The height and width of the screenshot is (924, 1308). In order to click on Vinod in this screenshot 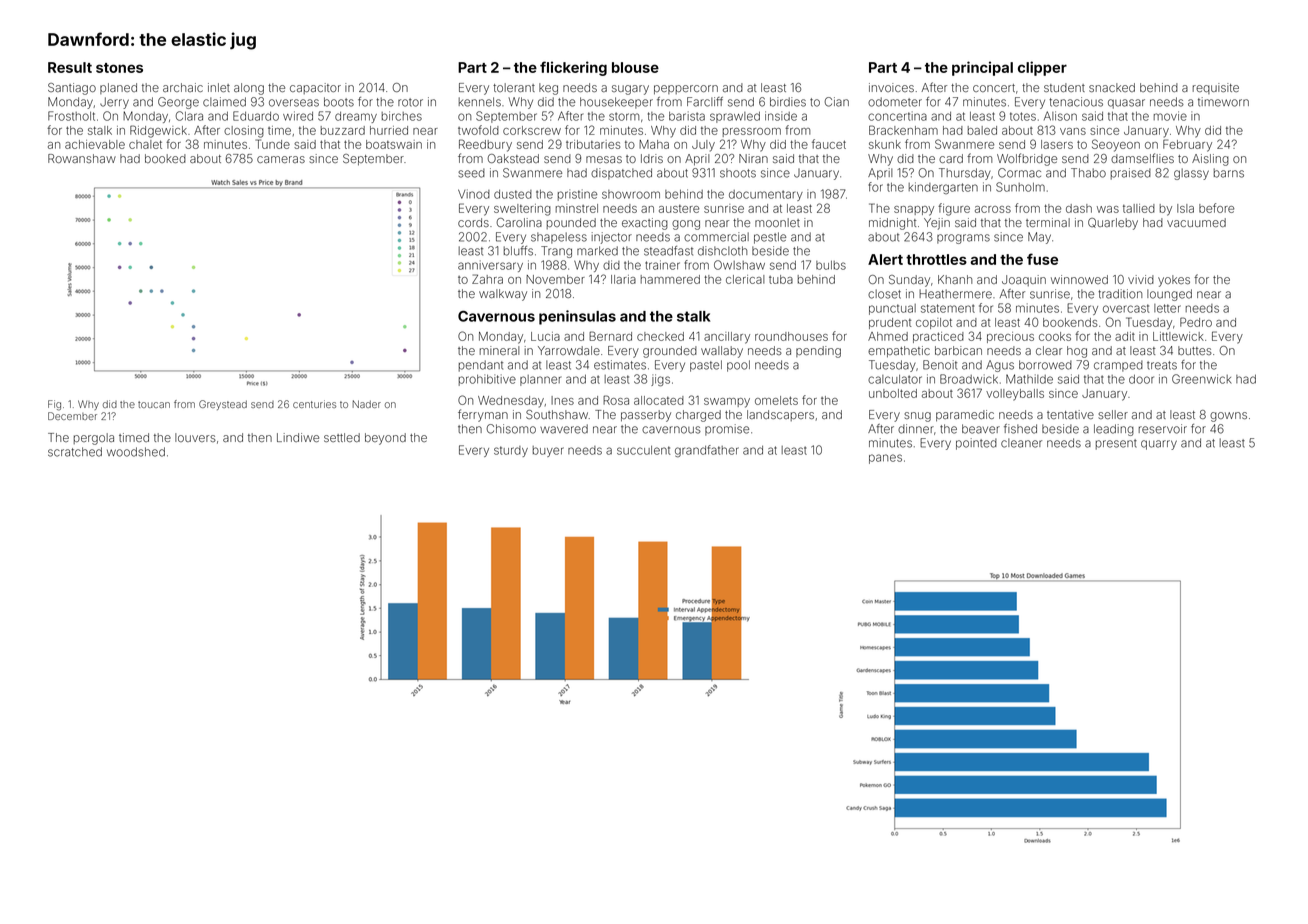, I will do `click(474, 194)`.
